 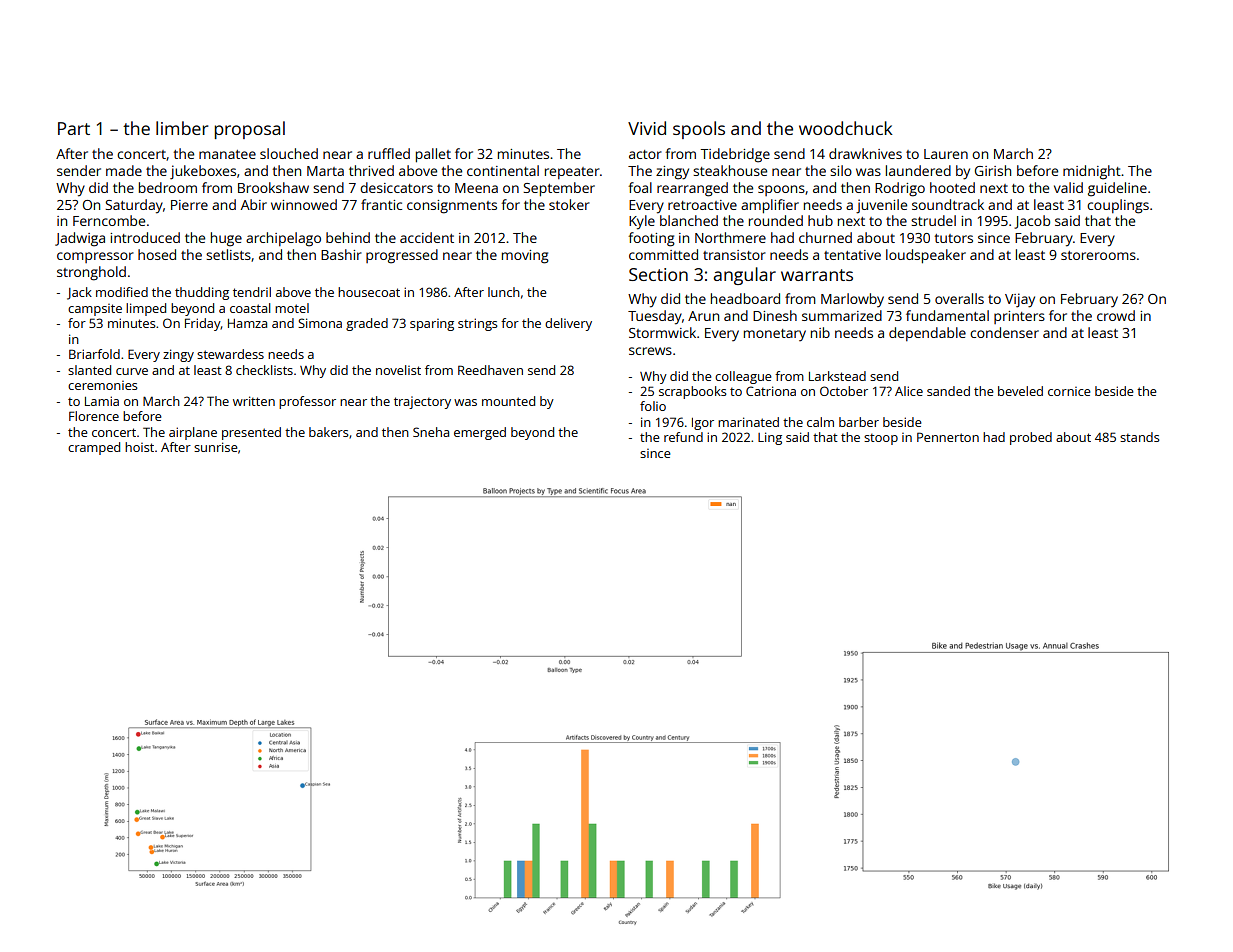 I want to click on tutors, so click(x=953, y=238).
